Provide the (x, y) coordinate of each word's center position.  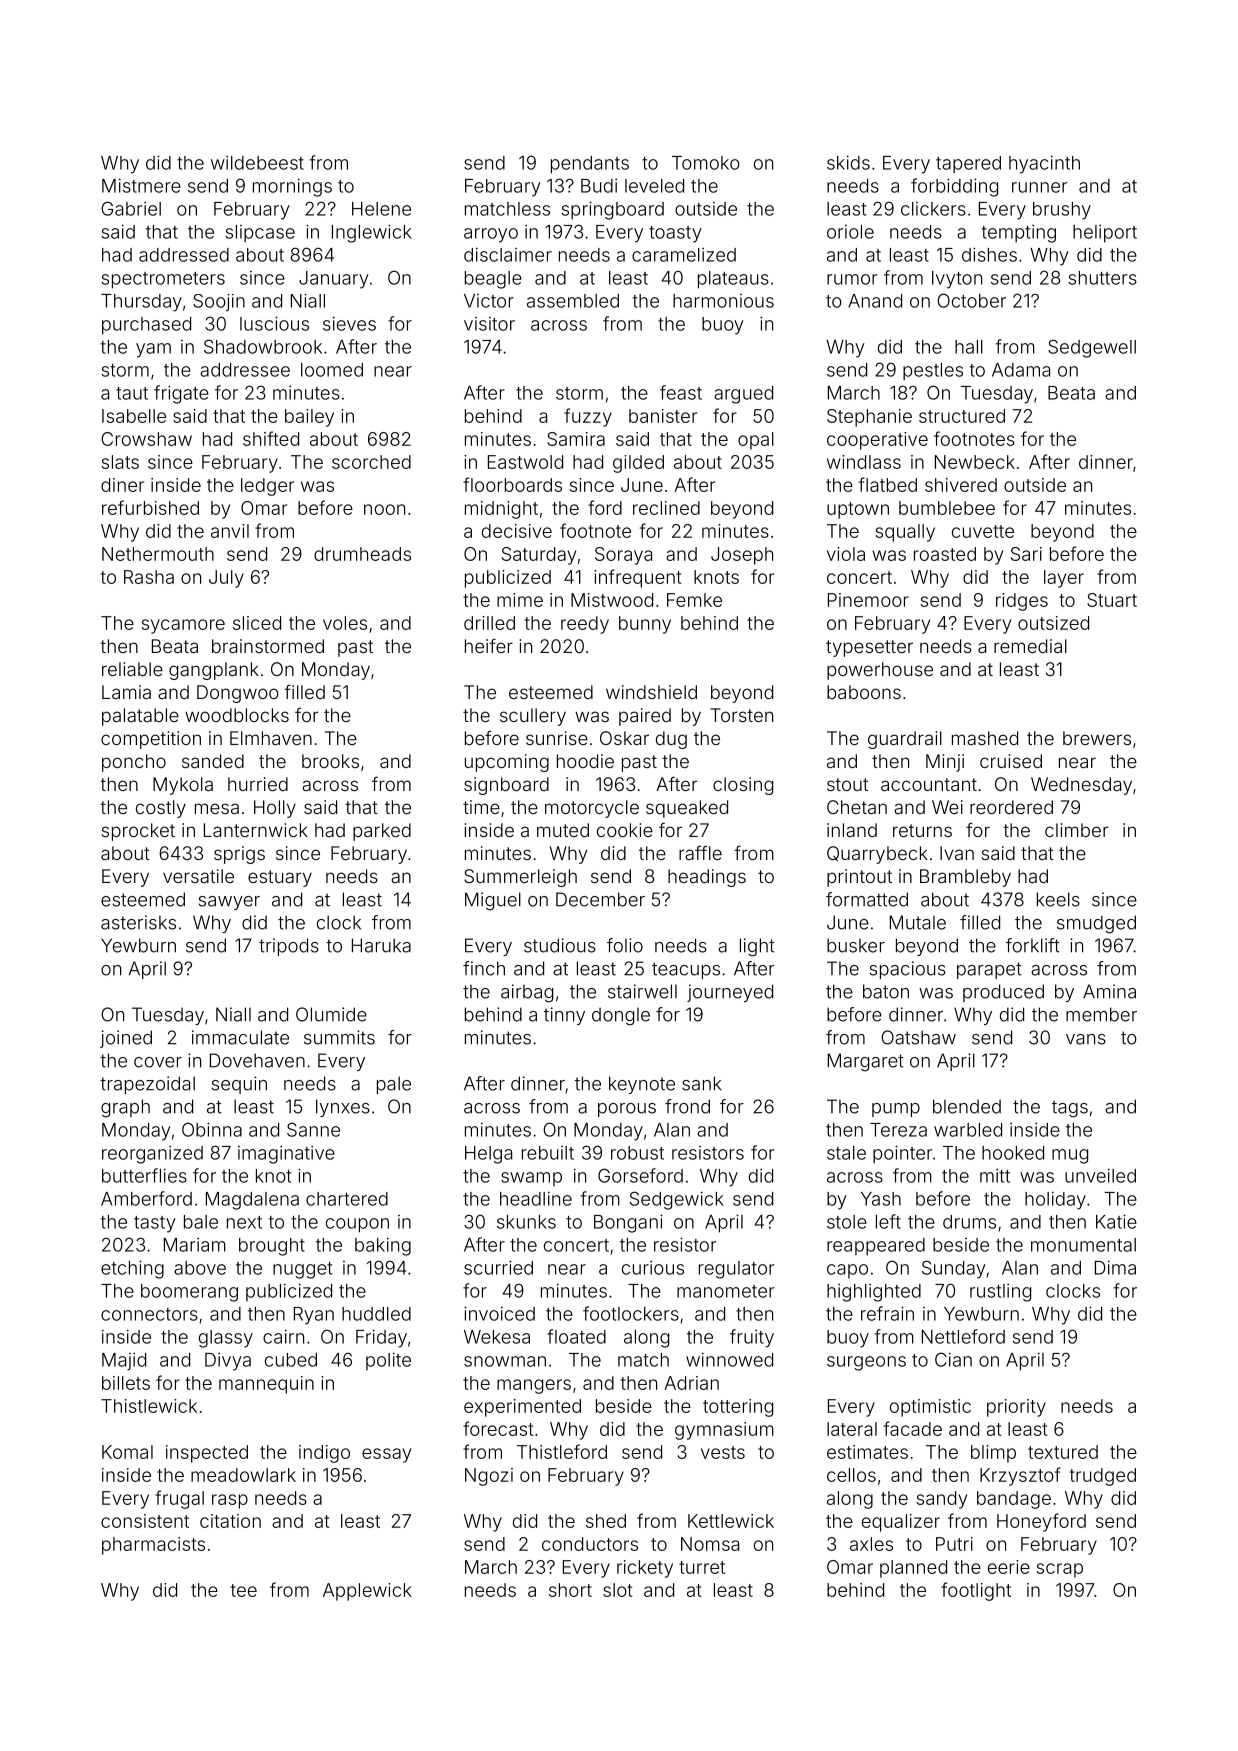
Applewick (367, 1592)
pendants (590, 165)
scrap (1059, 1570)
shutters (1102, 278)
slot (618, 1590)
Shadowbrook (263, 346)
